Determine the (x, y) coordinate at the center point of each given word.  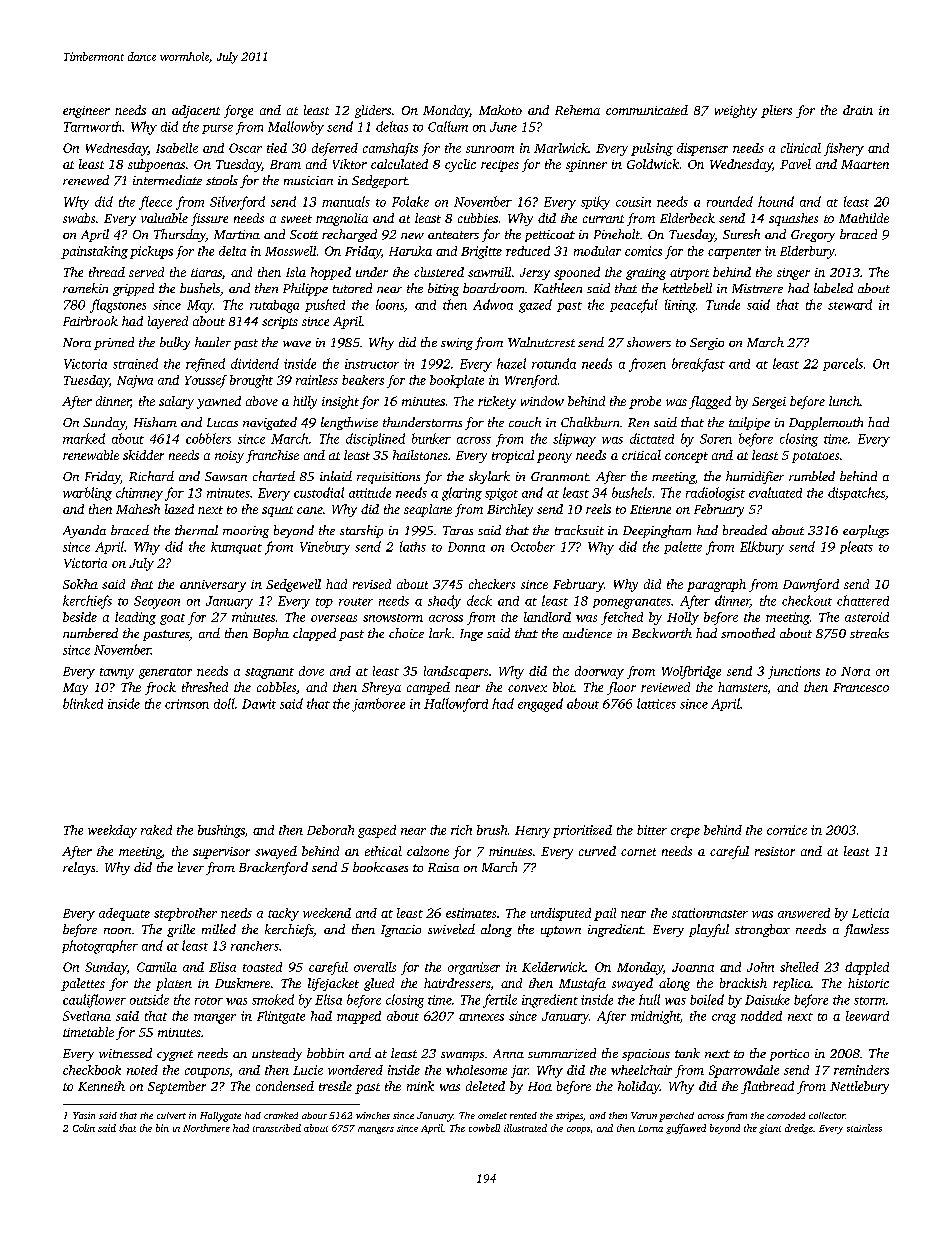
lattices (656, 703)
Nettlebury (859, 1087)
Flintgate (281, 1017)
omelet (492, 1115)
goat (172, 619)
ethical (383, 851)
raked (156, 830)
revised (372, 584)
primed (114, 343)
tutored (352, 288)
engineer (86, 112)
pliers (776, 111)
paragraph (716, 585)
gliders (373, 111)
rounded (730, 201)
